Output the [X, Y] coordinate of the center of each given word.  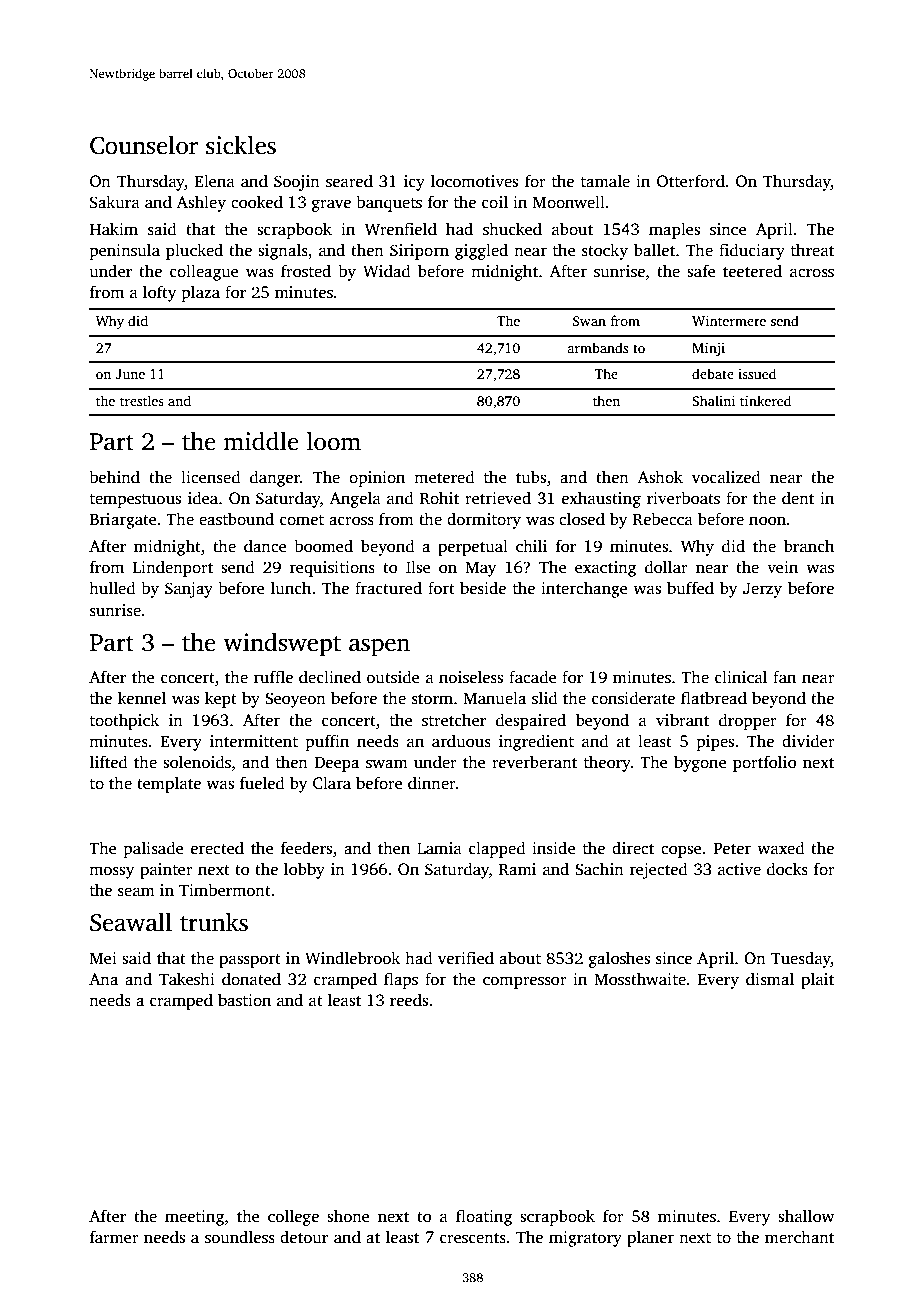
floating [484, 1217]
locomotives [474, 181]
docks [787, 869]
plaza [201, 293]
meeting [194, 1218]
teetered [752, 271]
